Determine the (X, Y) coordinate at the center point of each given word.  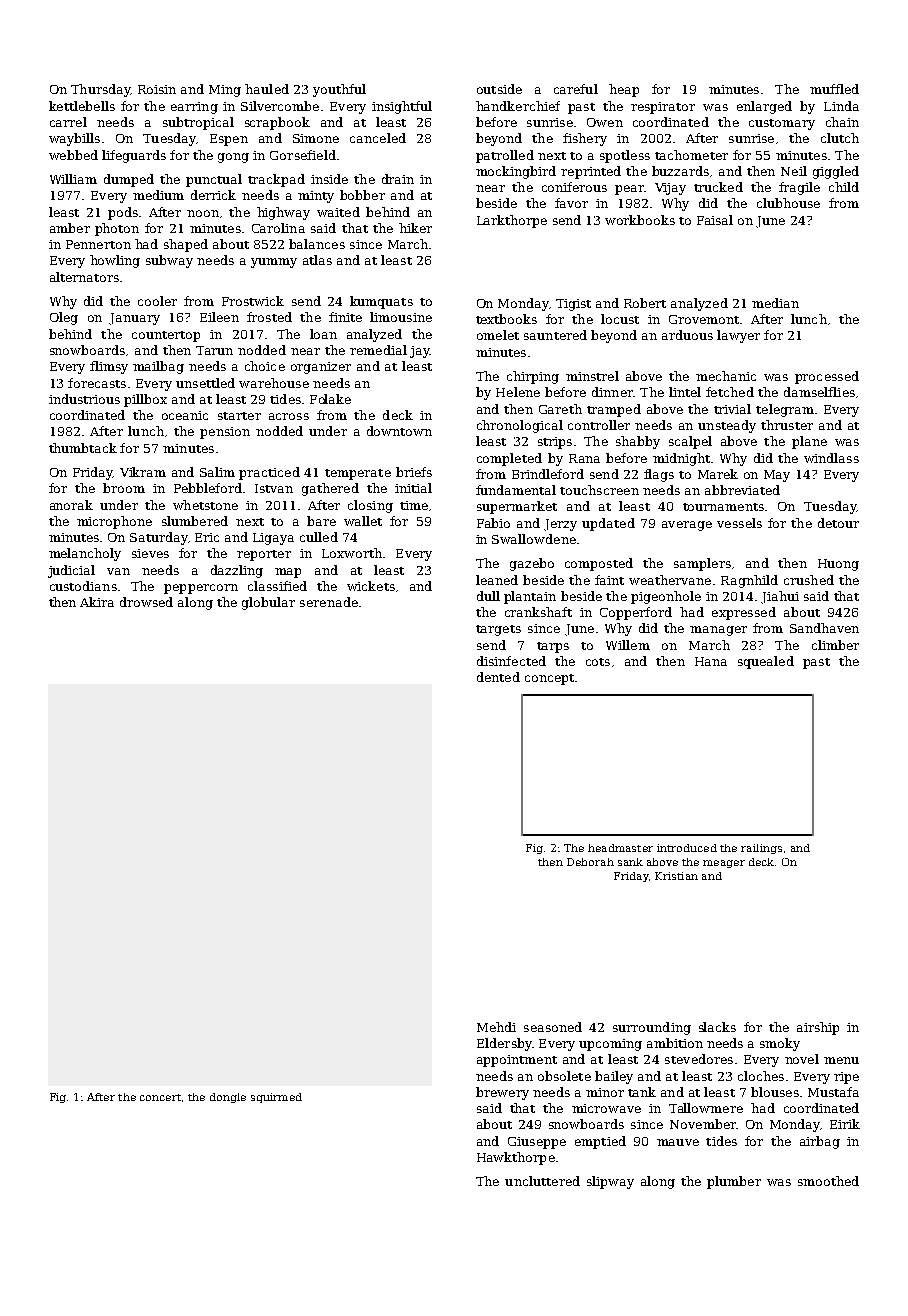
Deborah (590, 862)
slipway (610, 1182)
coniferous (574, 187)
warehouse (274, 383)
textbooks (506, 319)
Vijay (670, 189)
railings (761, 849)
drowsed (146, 602)
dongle (228, 1098)
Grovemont (704, 319)
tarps (553, 647)
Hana (711, 661)
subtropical (198, 123)
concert (160, 1097)
